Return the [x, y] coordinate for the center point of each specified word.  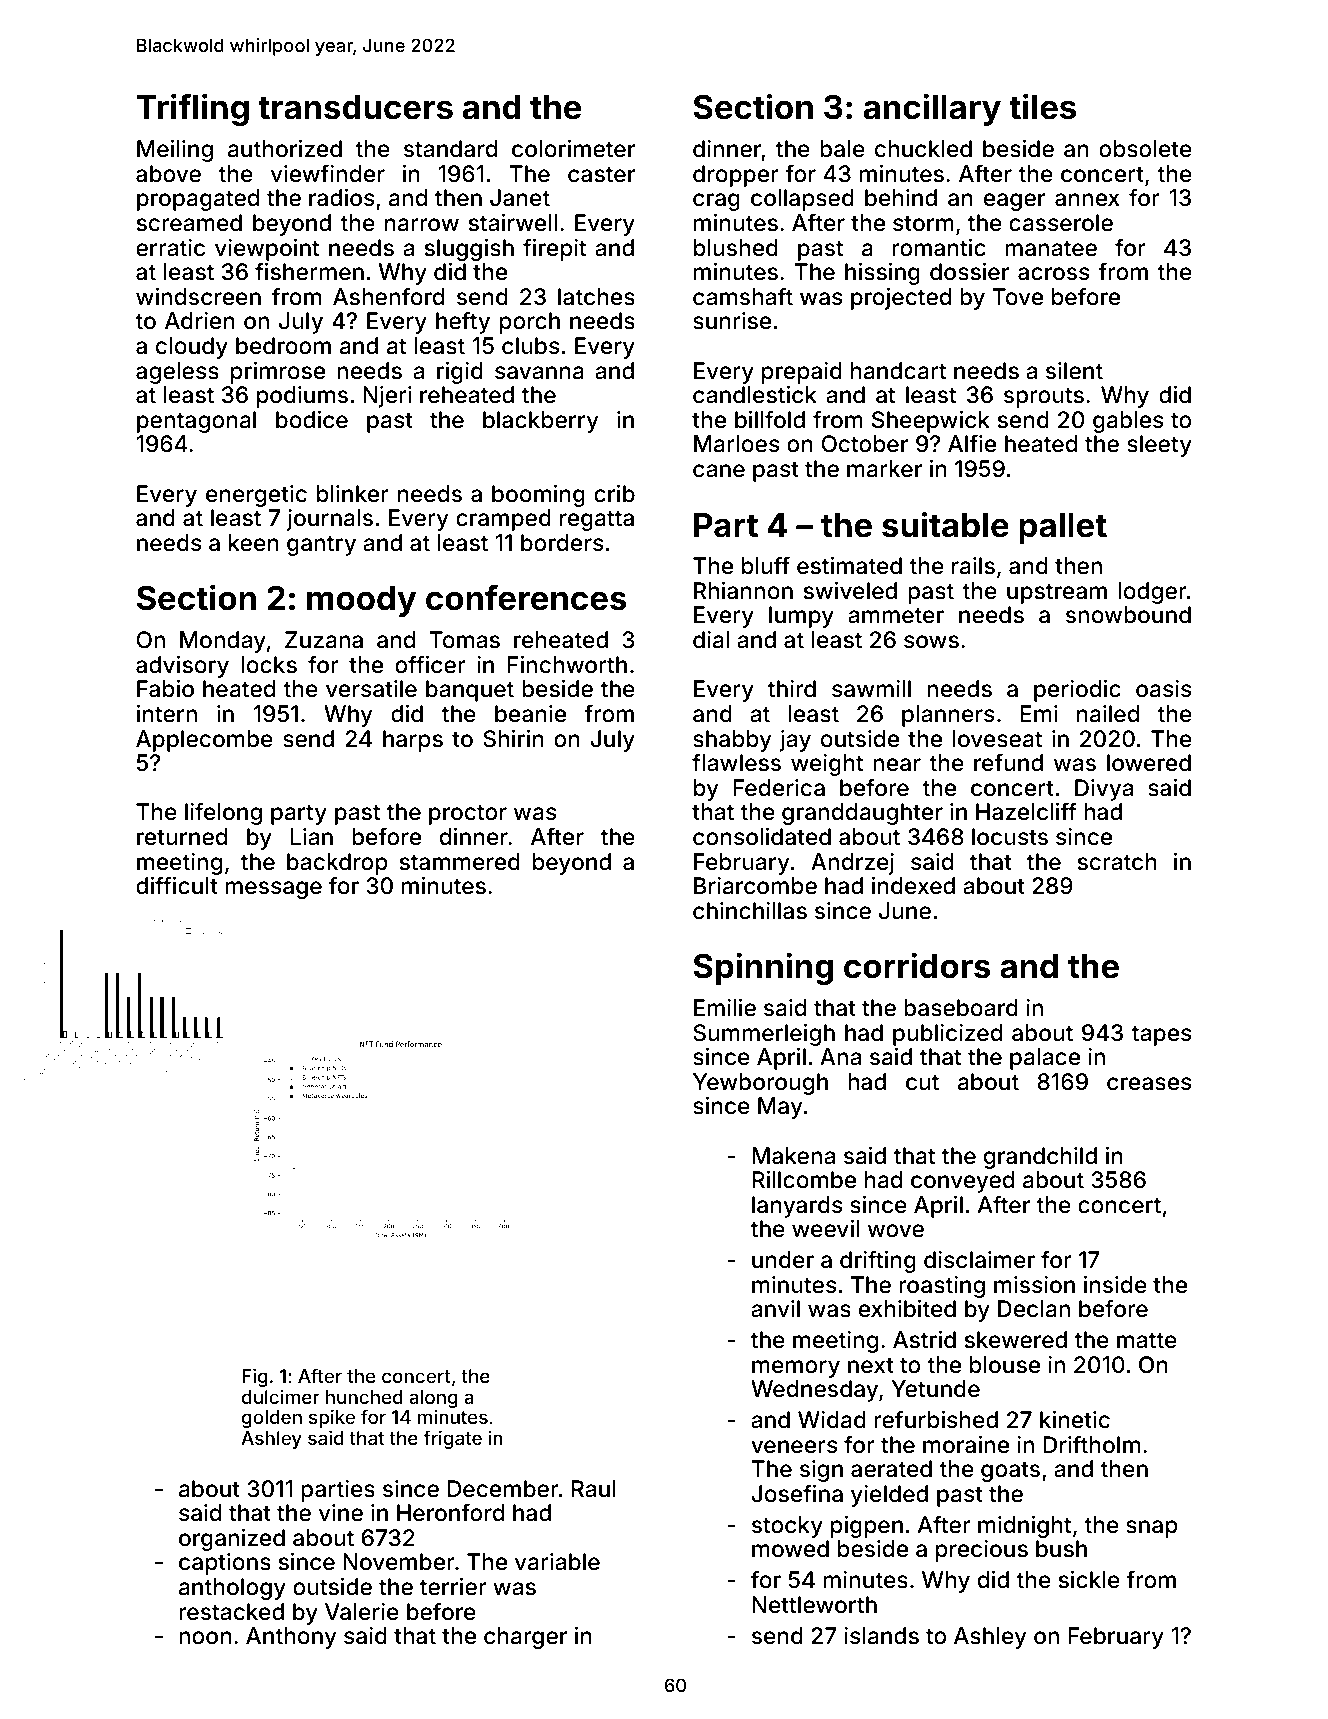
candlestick [755, 395]
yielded [889, 1496]
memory [796, 1369]
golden [272, 1419]
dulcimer [280, 1397]
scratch [1117, 862]
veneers [794, 1447]
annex [1087, 200]
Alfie [972, 443]
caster [601, 174]
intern [167, 714]
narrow [422, 225]
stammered [460, 862]
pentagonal [196, 422]
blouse [1005, 1365]
